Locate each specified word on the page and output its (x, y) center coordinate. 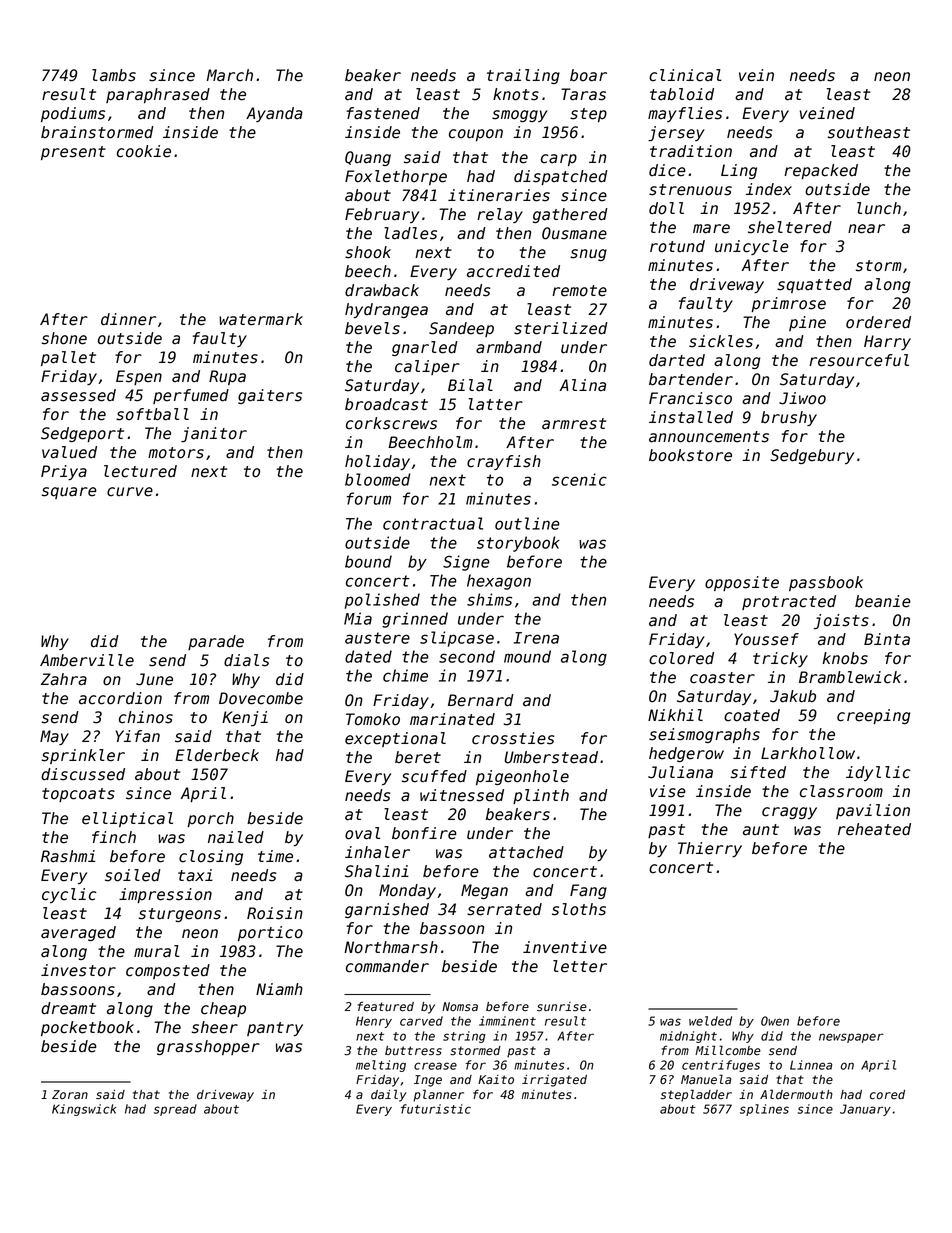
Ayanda (274, 114)
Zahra (64, 679)
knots (516, 94)
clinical (685, 75)
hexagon (499, 582)
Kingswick (84, 1110)
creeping (874, 716)
